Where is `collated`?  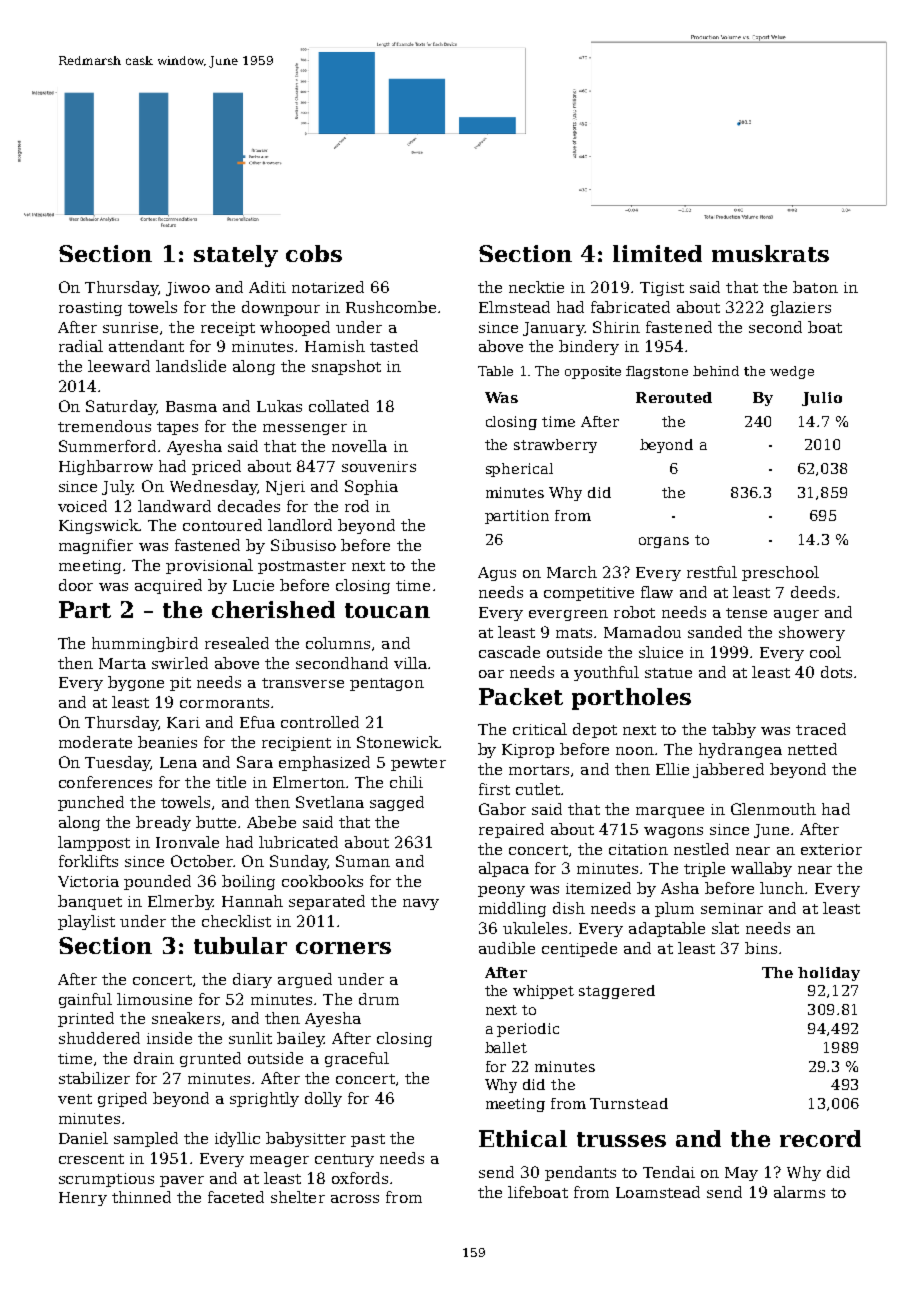
collated is located at coordinates (339, 406).
